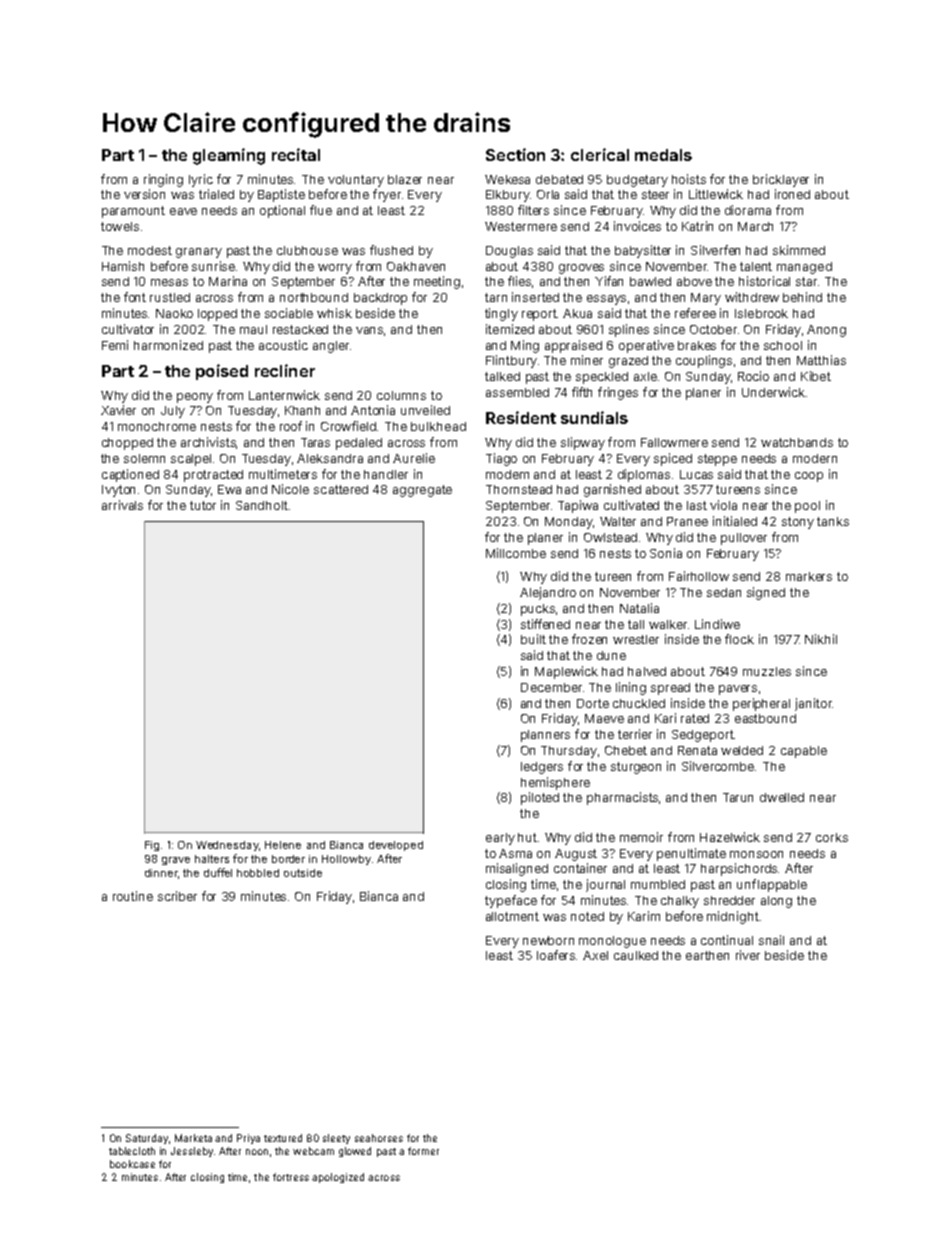  I want to click on river, so click(748, 955).
